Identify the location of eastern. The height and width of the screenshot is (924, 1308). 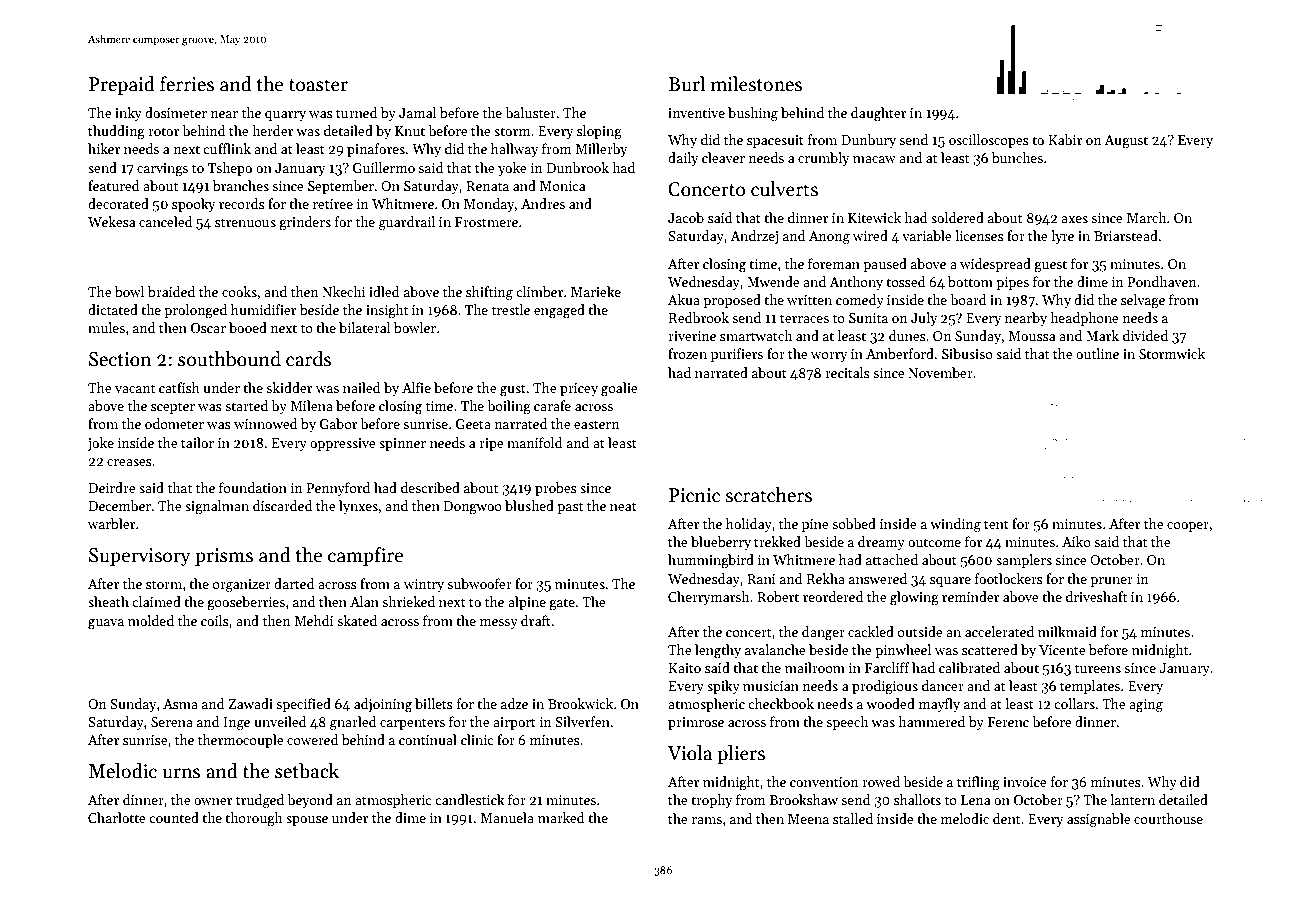
(596, 424).
